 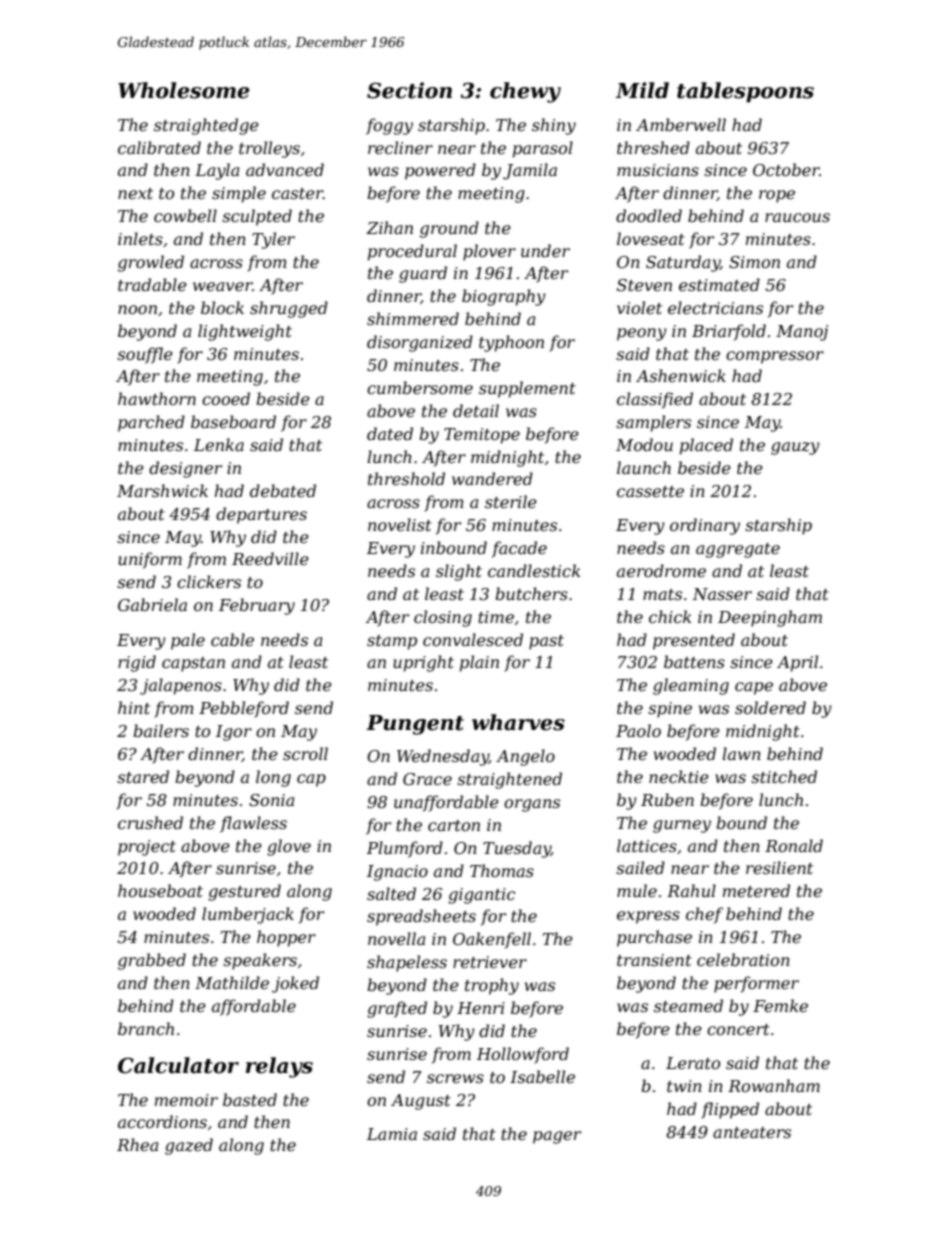 What do you see at coordinates (752, 1132) in the image?
I see `anteaters` at bounding box center [752, 1132].
